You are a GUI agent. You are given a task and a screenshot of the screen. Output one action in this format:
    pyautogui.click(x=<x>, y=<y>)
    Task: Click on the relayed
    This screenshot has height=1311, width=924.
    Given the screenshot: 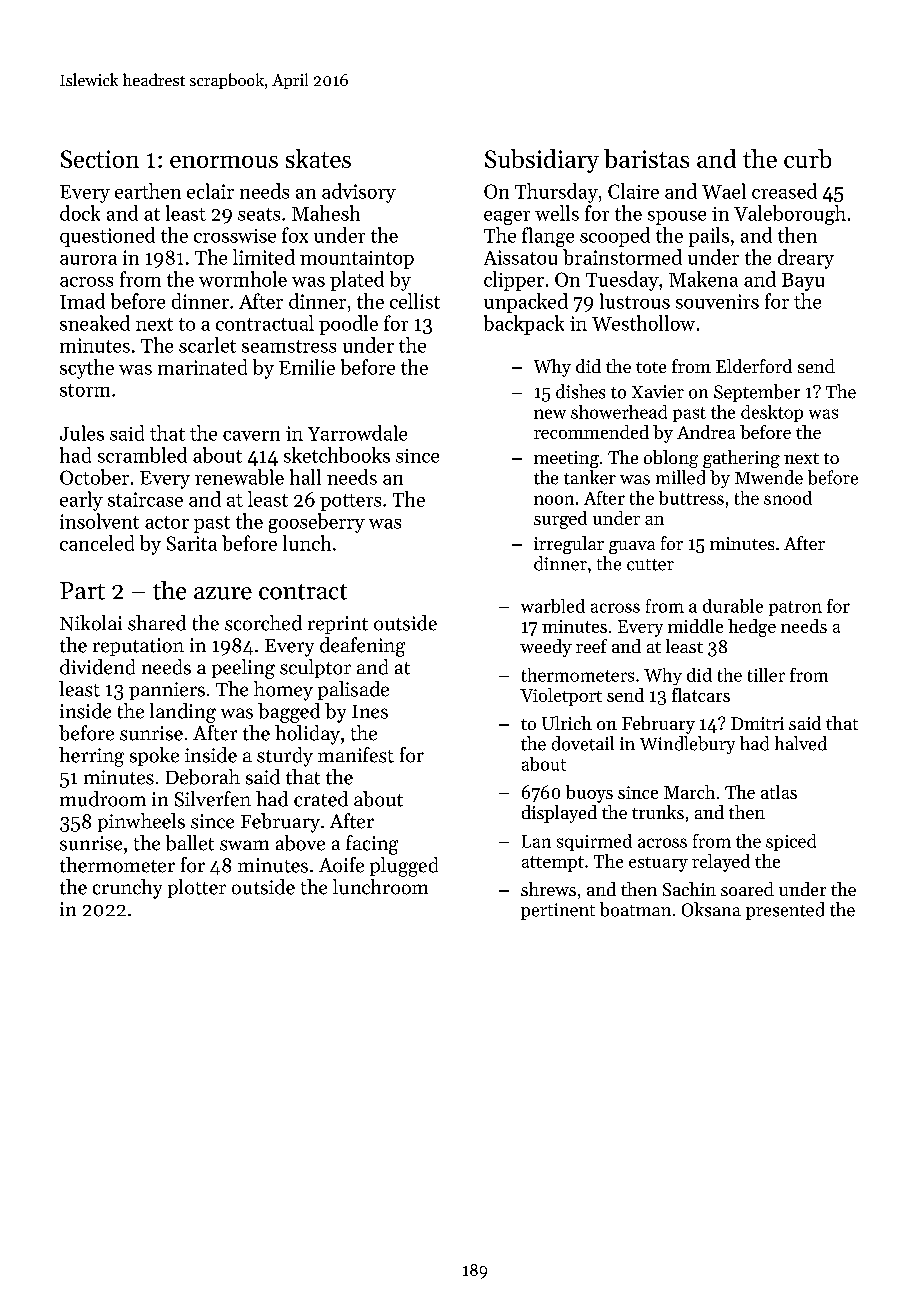 What is the action you would take?
    pyautogui.click(x=721, y=863)
